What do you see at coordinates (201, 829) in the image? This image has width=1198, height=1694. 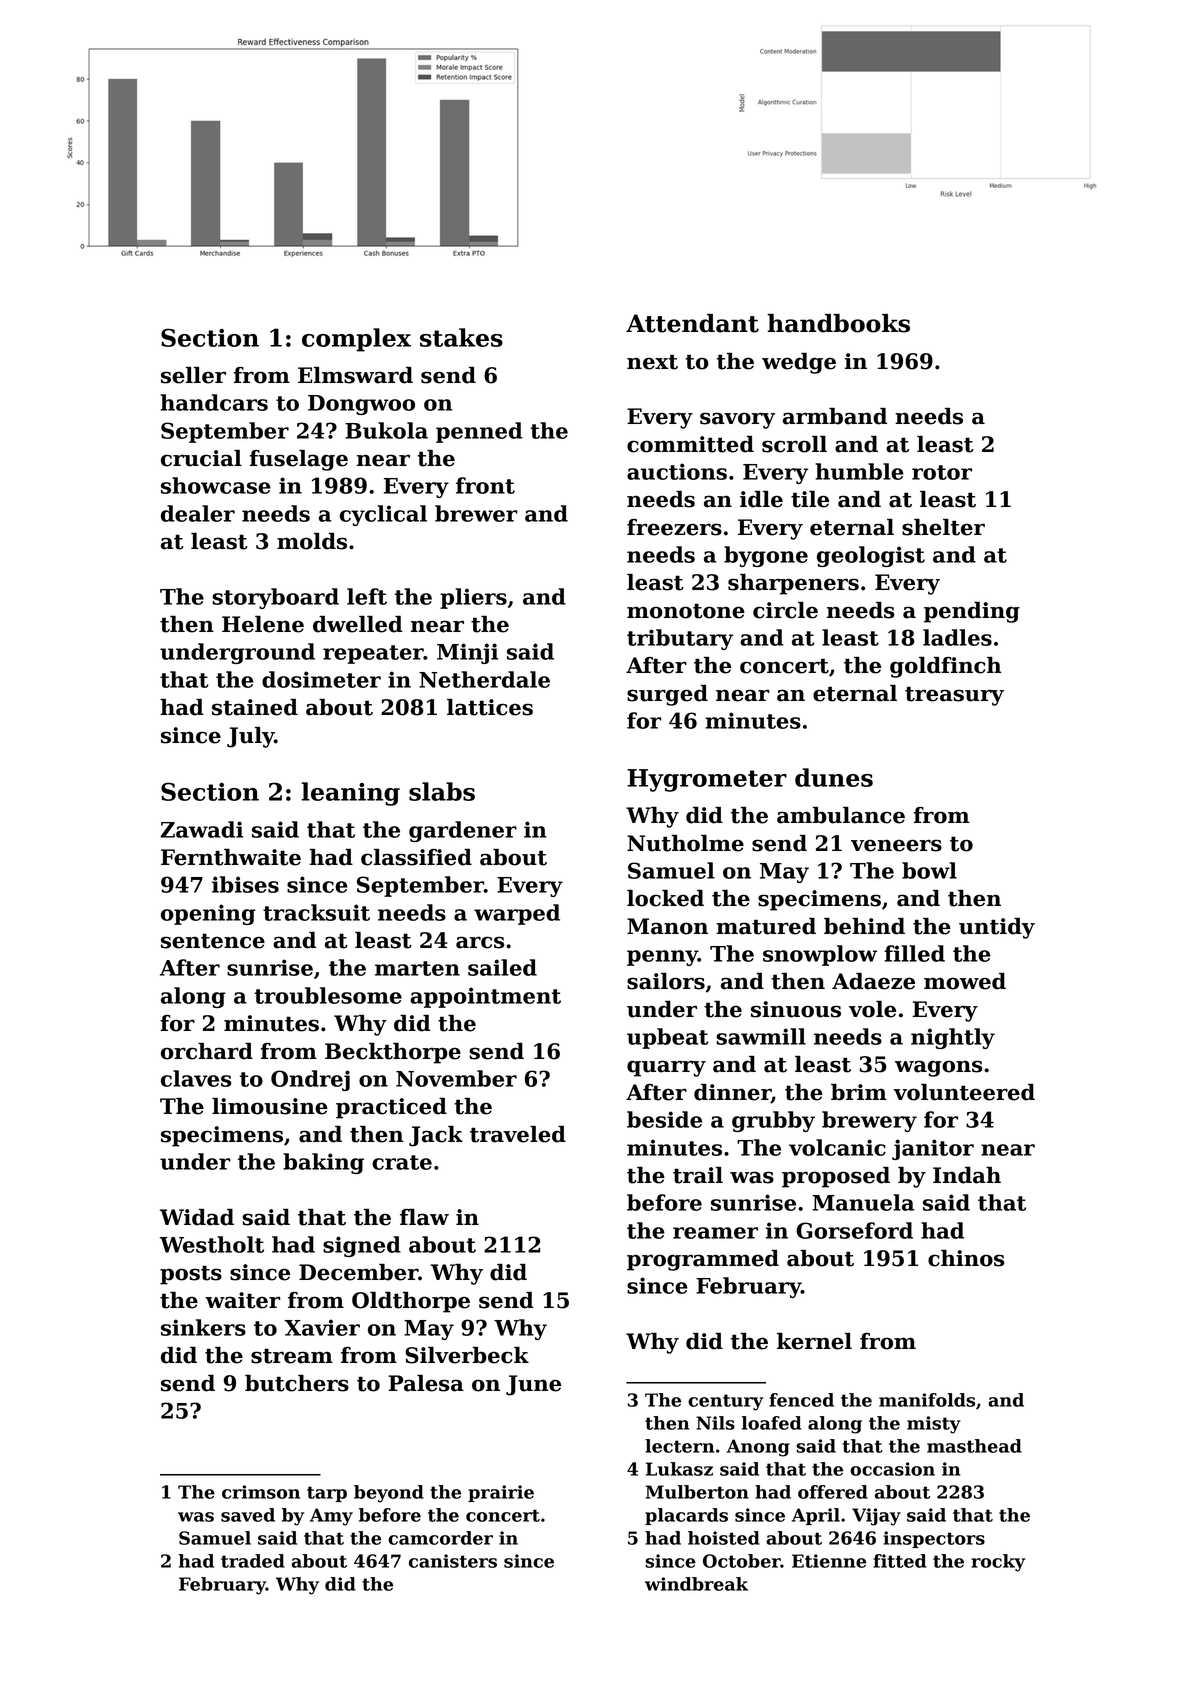 I see `Zawadi` at bounding box center [201, 829].
